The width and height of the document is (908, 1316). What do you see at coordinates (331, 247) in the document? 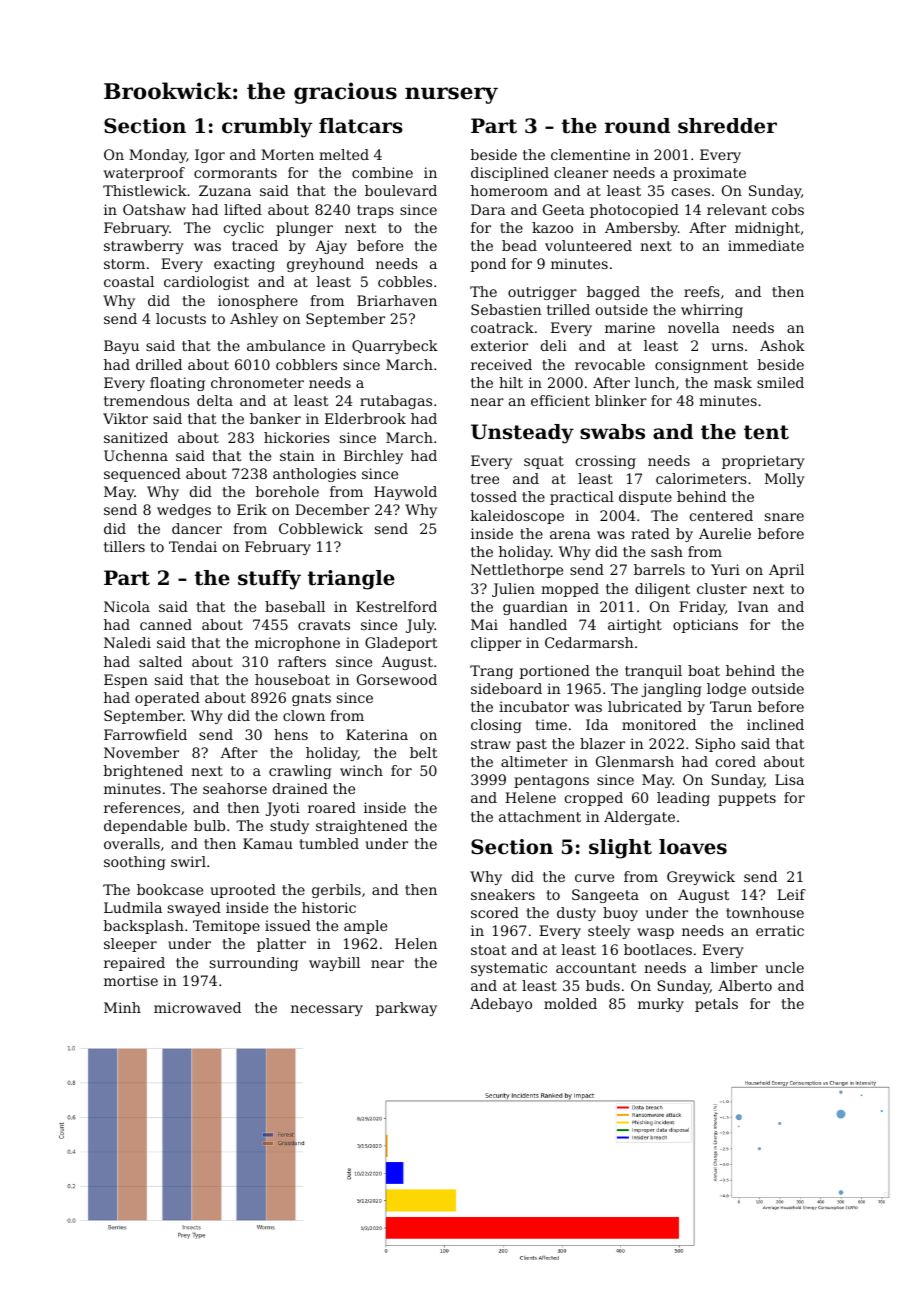
I see `Ajay` at bounding box center [331, 247].
